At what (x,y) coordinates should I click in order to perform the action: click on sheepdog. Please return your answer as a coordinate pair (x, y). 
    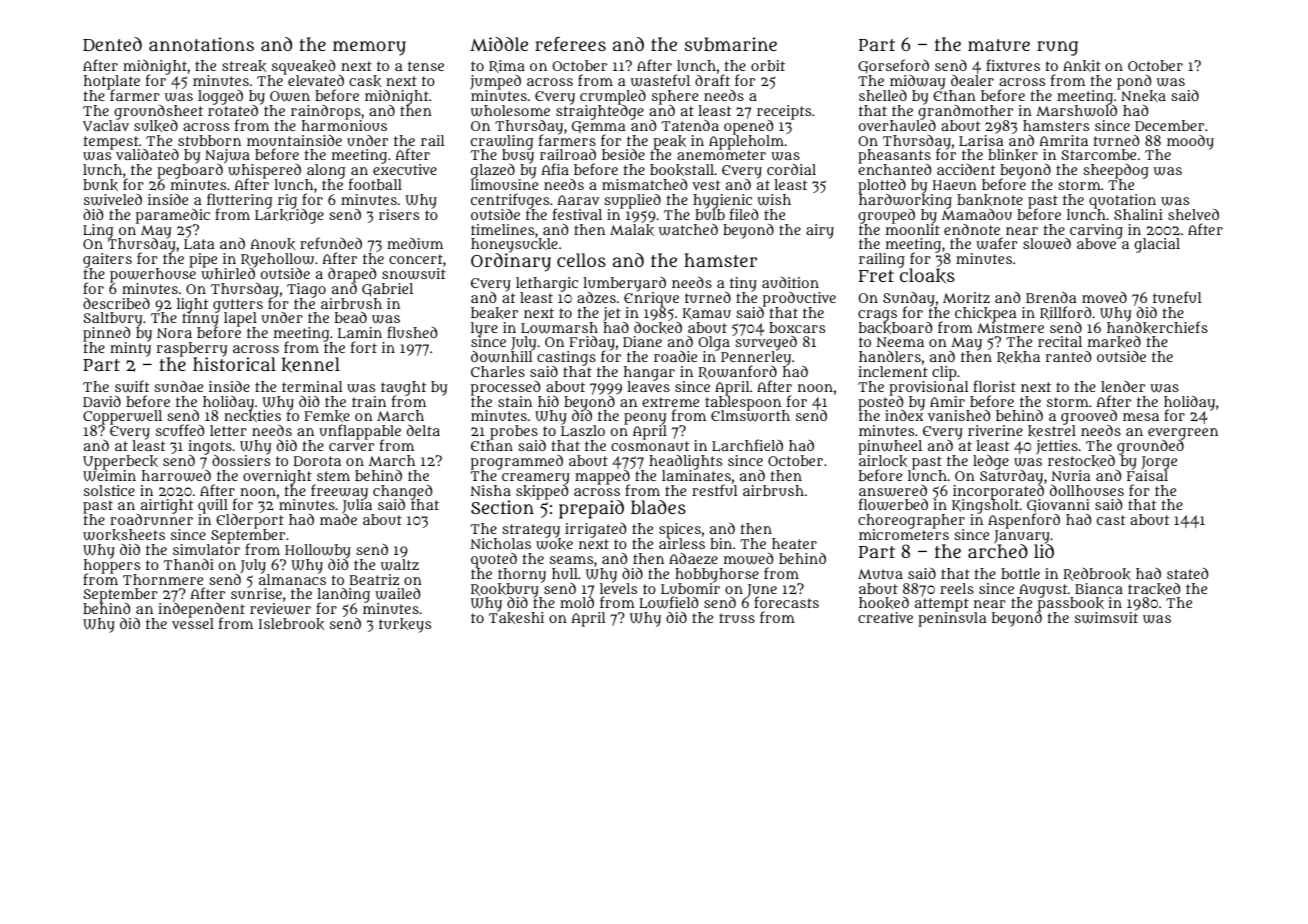
    Looking at the image, I should click on (1116, 171).
